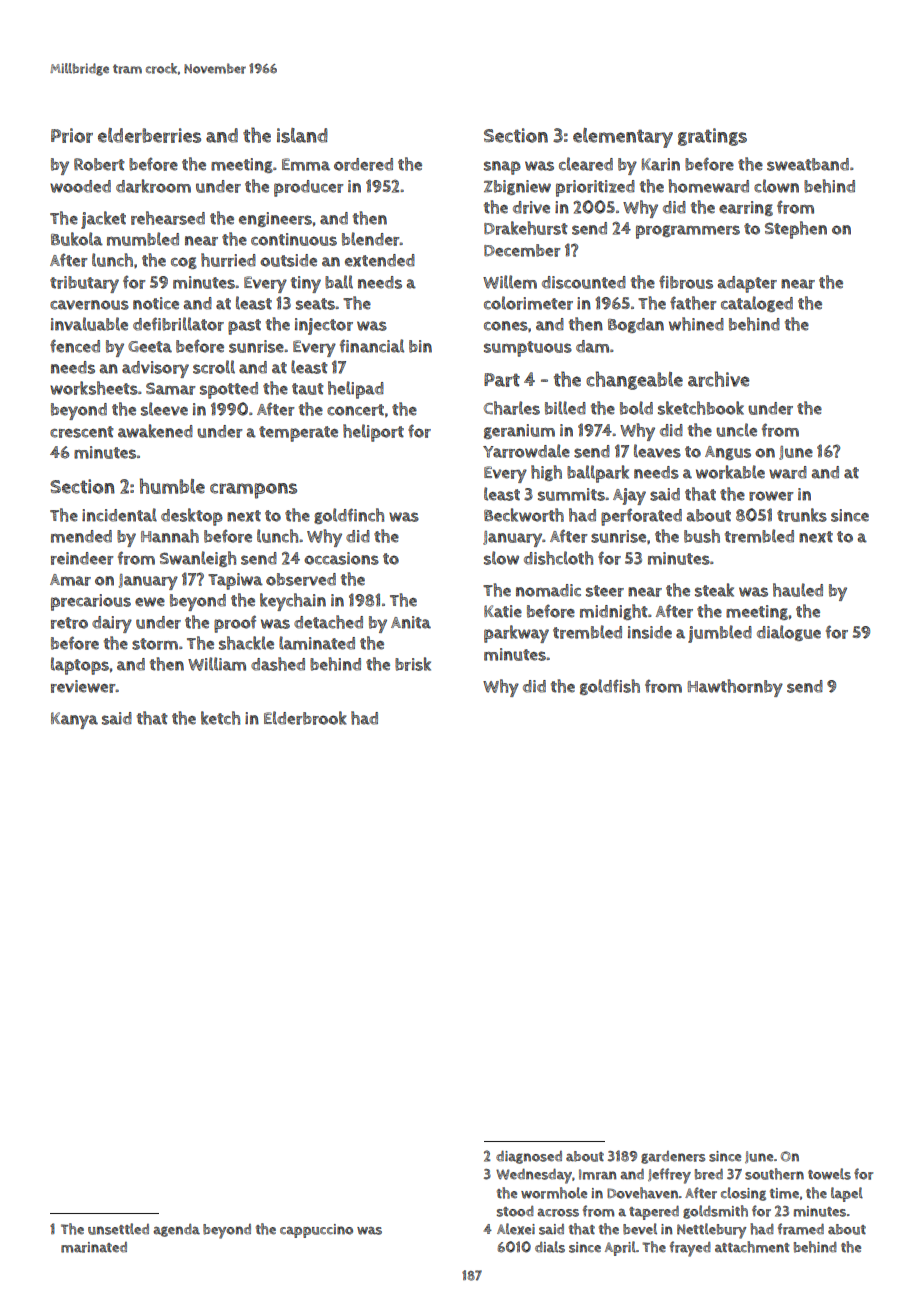  I want to click on elderberries, so click(149, 135).
